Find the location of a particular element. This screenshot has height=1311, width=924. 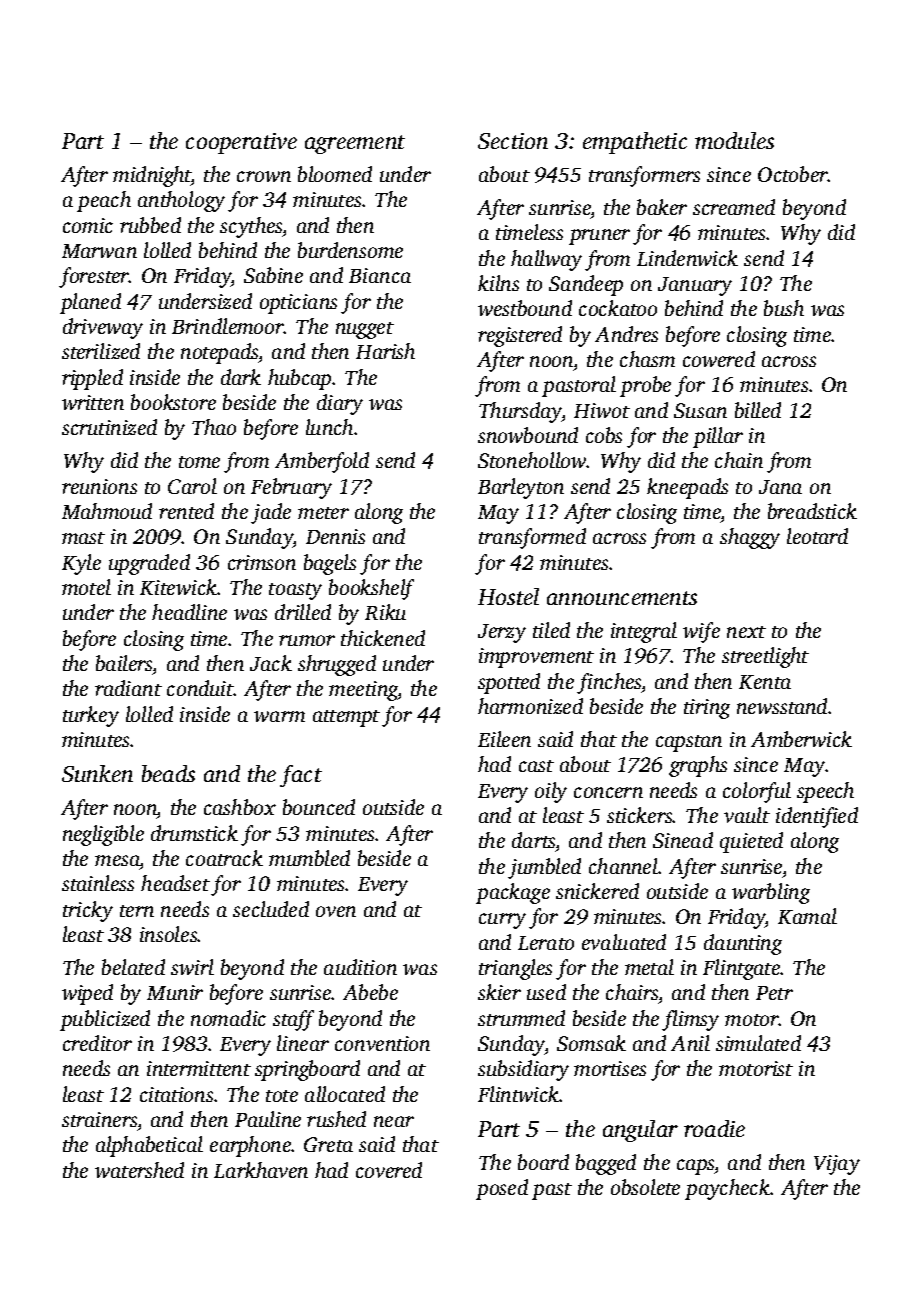

kilns is located at coordinates (498, 283).
